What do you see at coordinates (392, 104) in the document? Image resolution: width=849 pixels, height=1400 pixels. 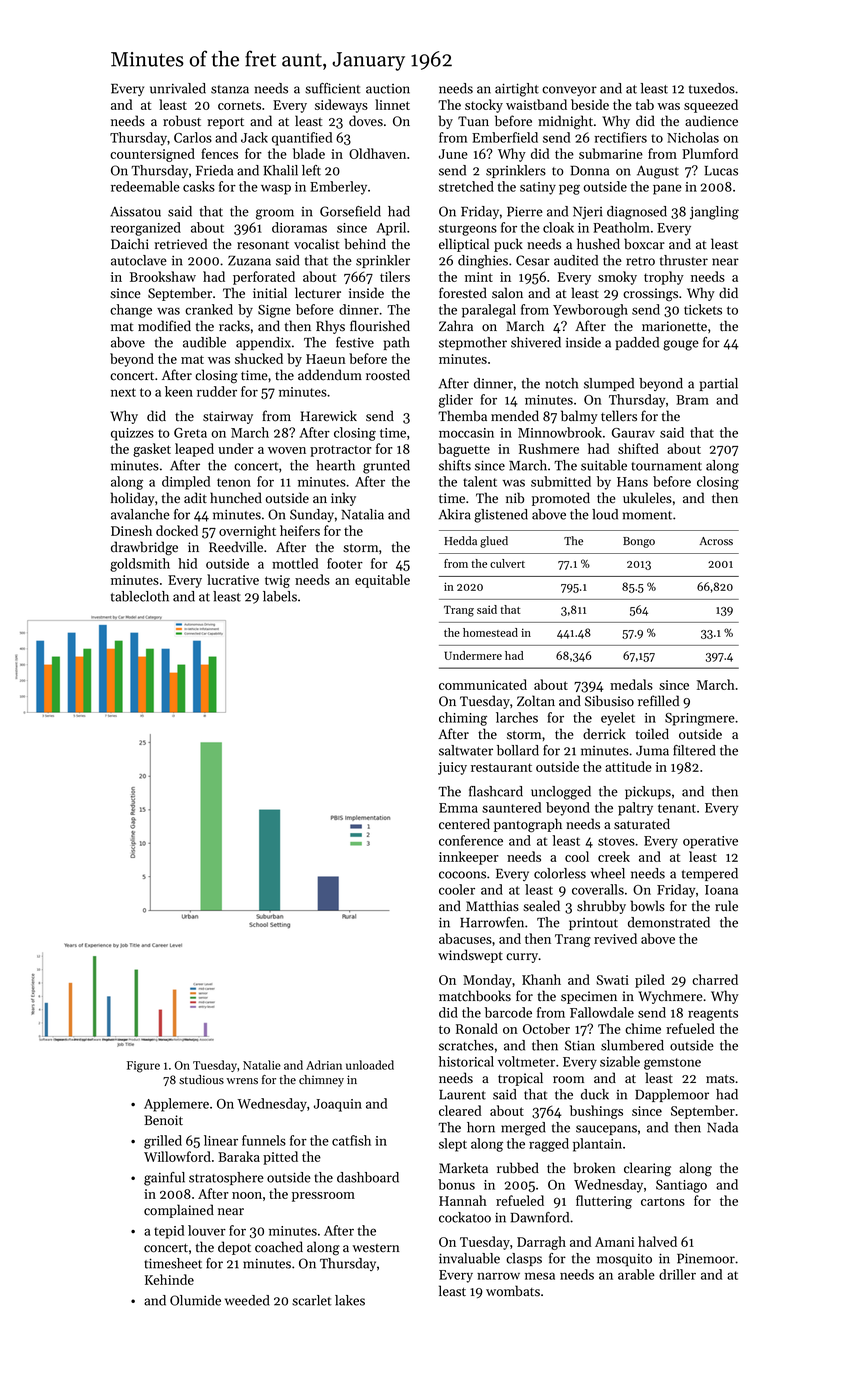 I see `linnet` at bounding box center [392, 104].
